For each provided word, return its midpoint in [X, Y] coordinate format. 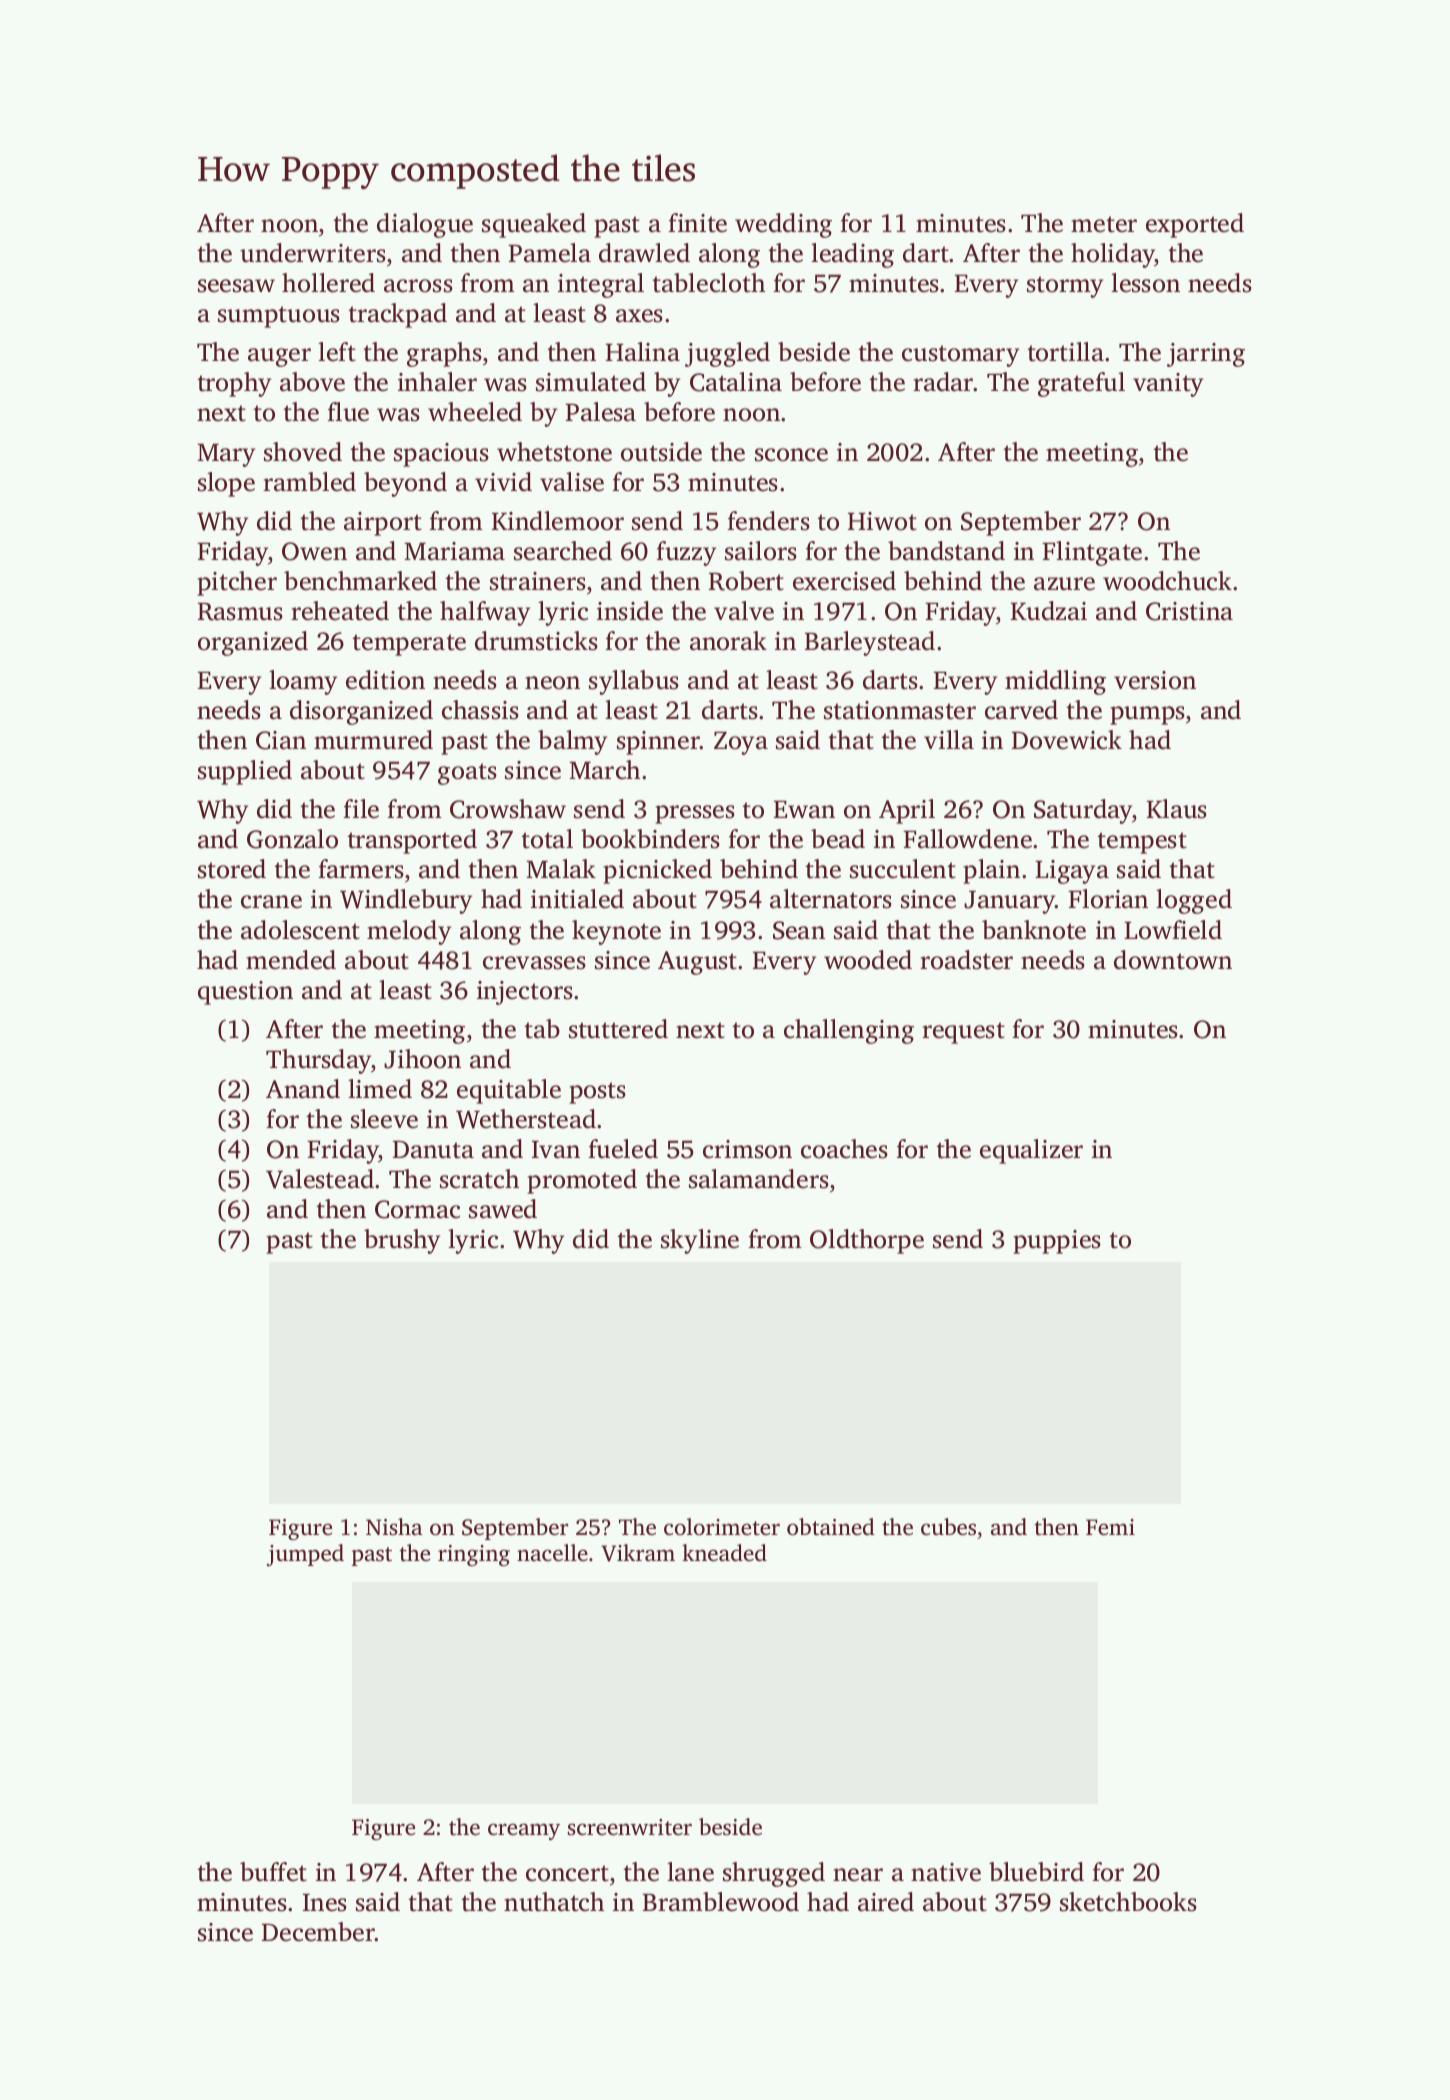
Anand [303, 1089]
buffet [273, 1872]
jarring [1206, 355]
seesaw [236, 286]
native [946, 1872]
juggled [727, 354]
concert [567, 1873]
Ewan [804, 810]
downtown [1173, 960]
